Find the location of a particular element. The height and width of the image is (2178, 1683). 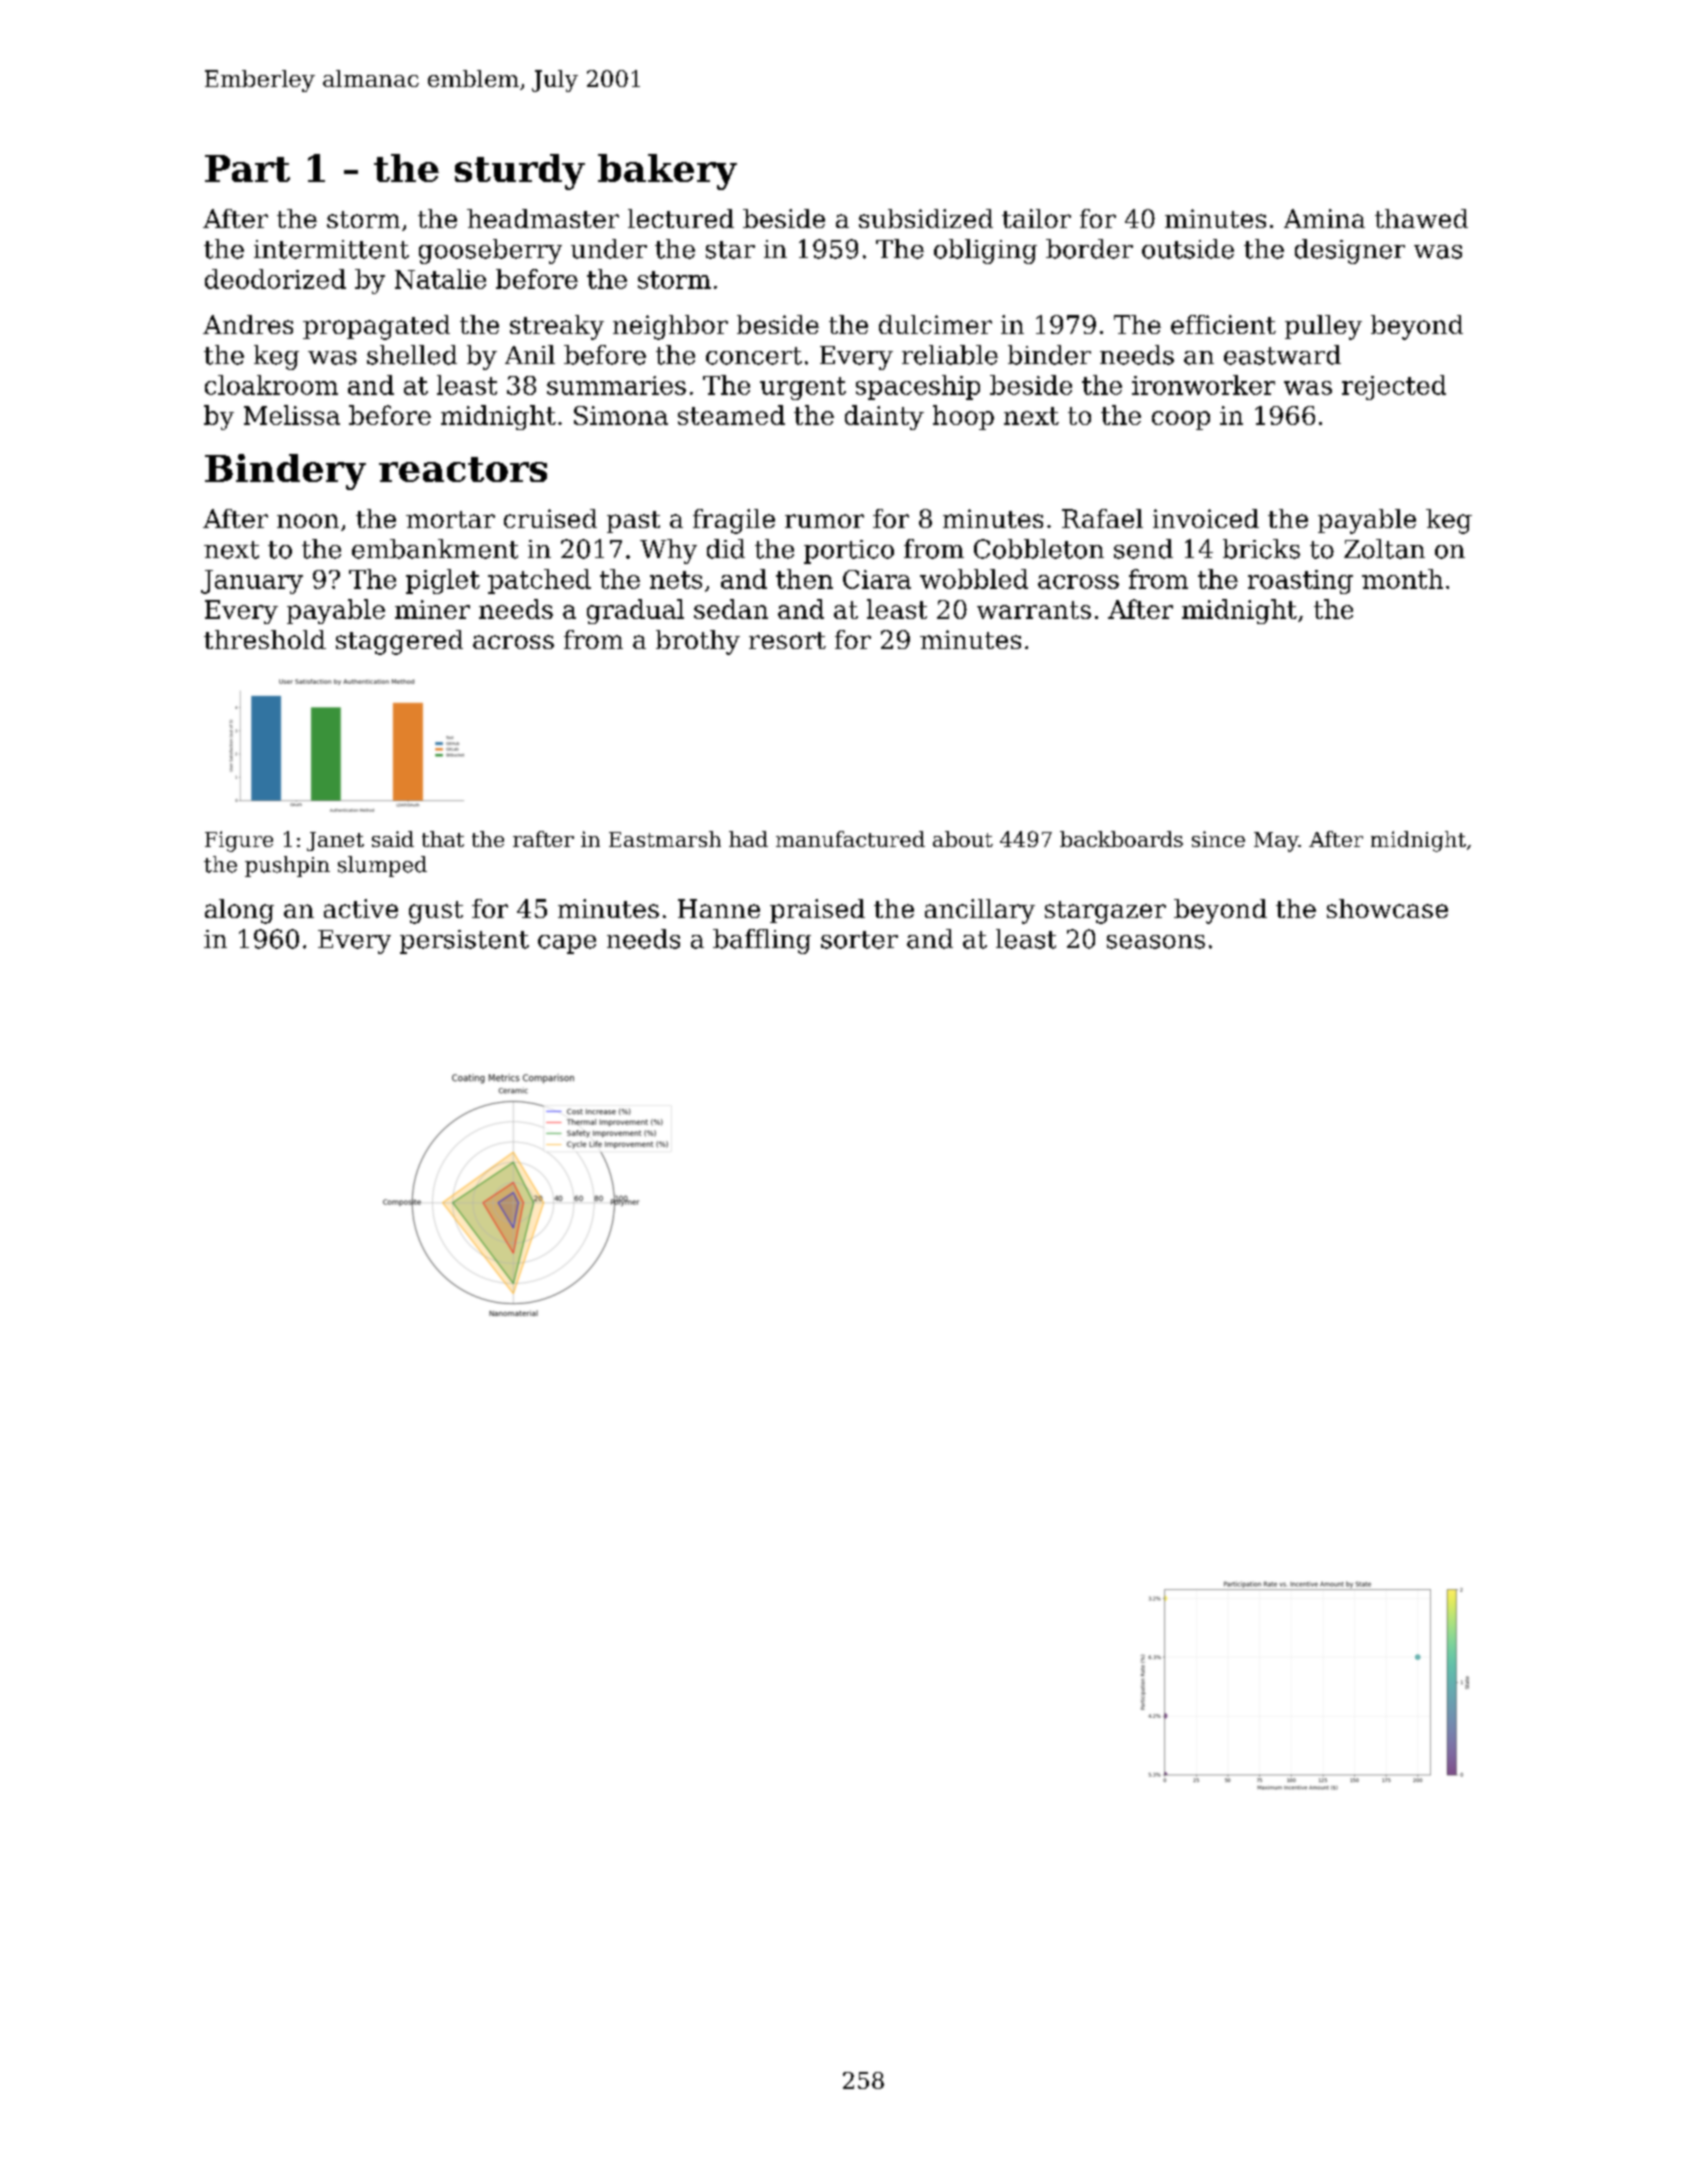

pushpin is located at coordinates (287, 866).
